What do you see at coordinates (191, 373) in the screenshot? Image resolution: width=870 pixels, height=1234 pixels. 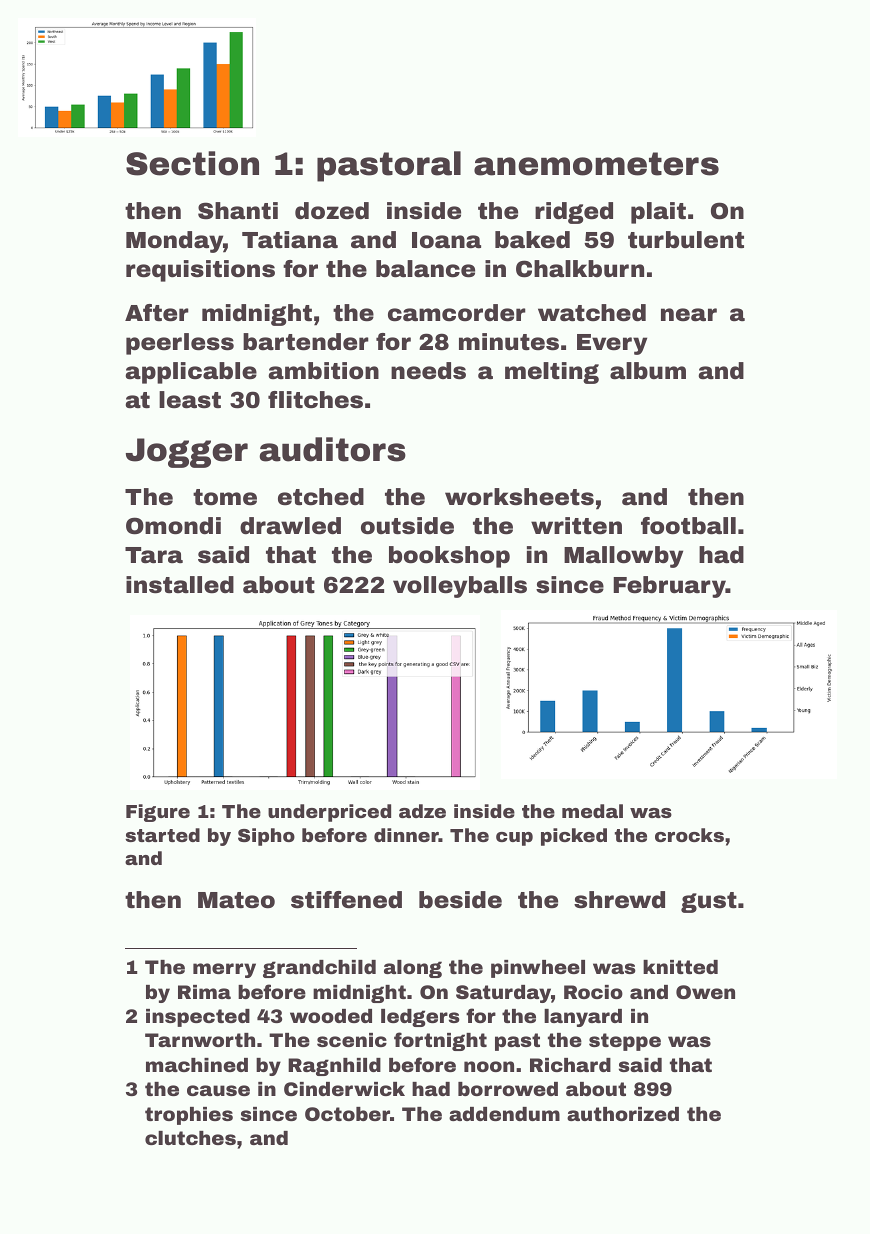 I see `applicable` at bounding box center [191, 373].
